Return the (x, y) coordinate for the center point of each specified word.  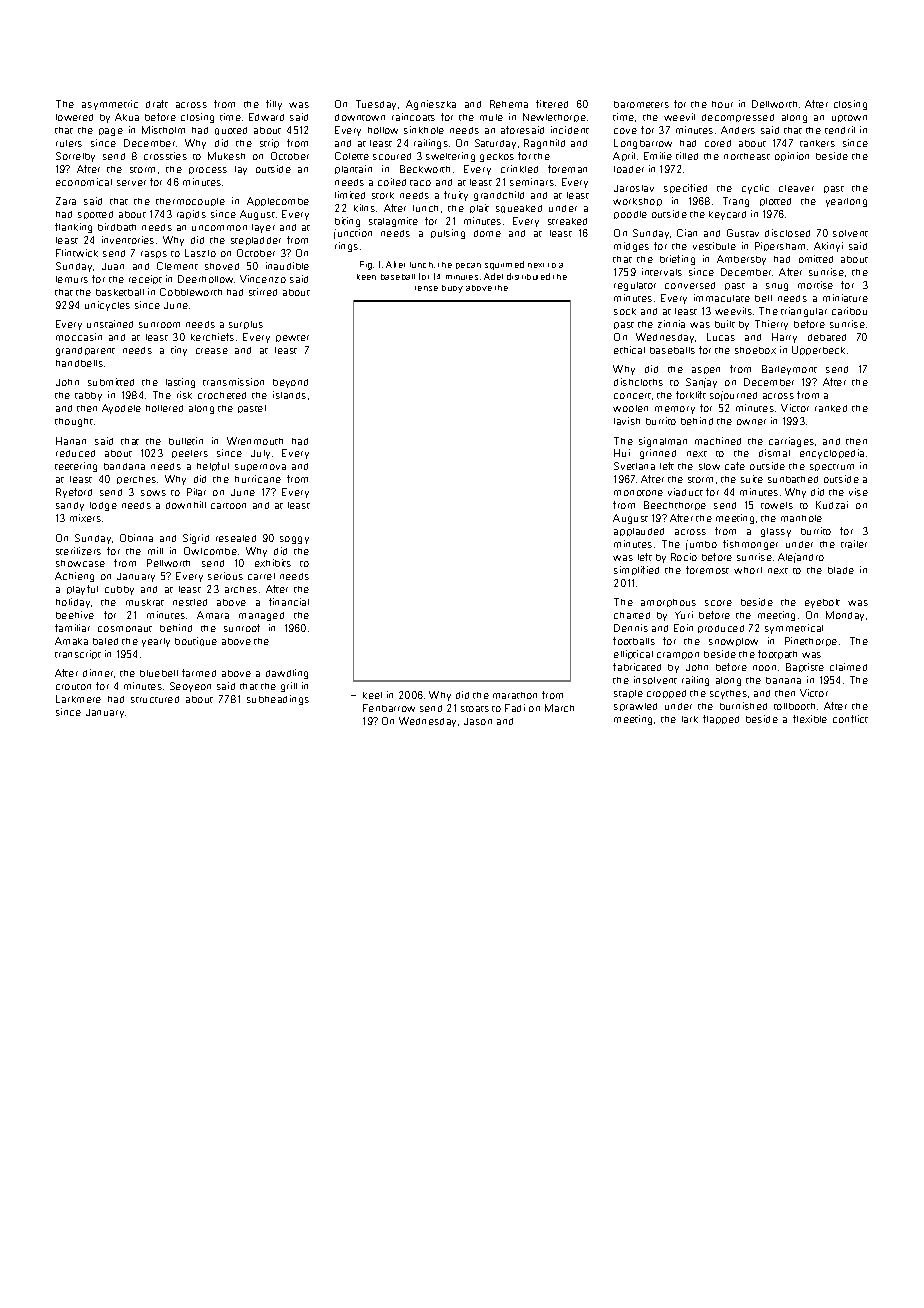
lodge (103, 506)
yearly (156, 642)
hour (722, 104)
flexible (810, 719)
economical (84, 182)
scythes (728, 694)
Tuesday (376, 105)
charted (632, 615)
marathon (515, 695)
